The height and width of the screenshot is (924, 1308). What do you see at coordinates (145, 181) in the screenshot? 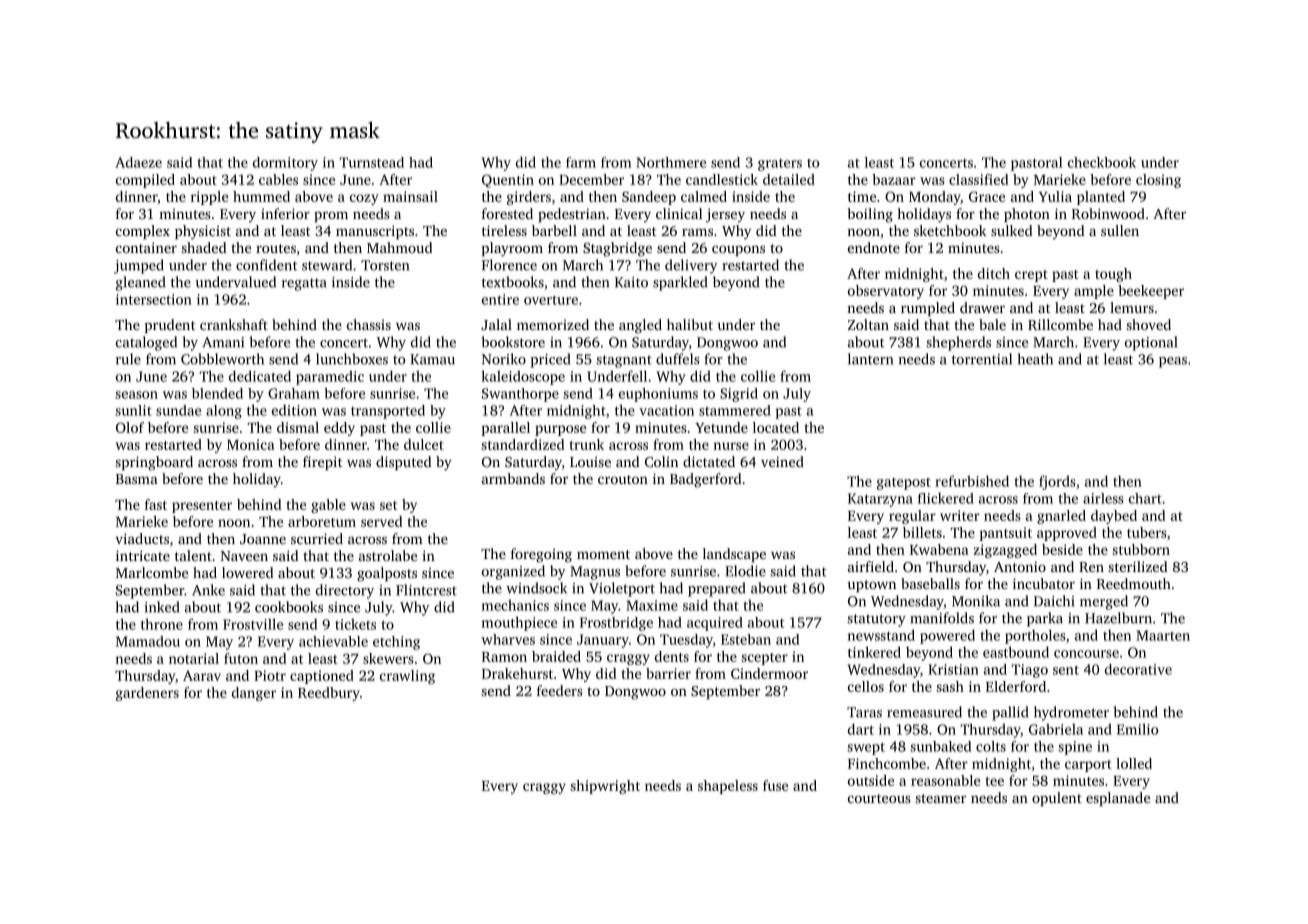
I see `compiled` at bounding box center [145, 181].
